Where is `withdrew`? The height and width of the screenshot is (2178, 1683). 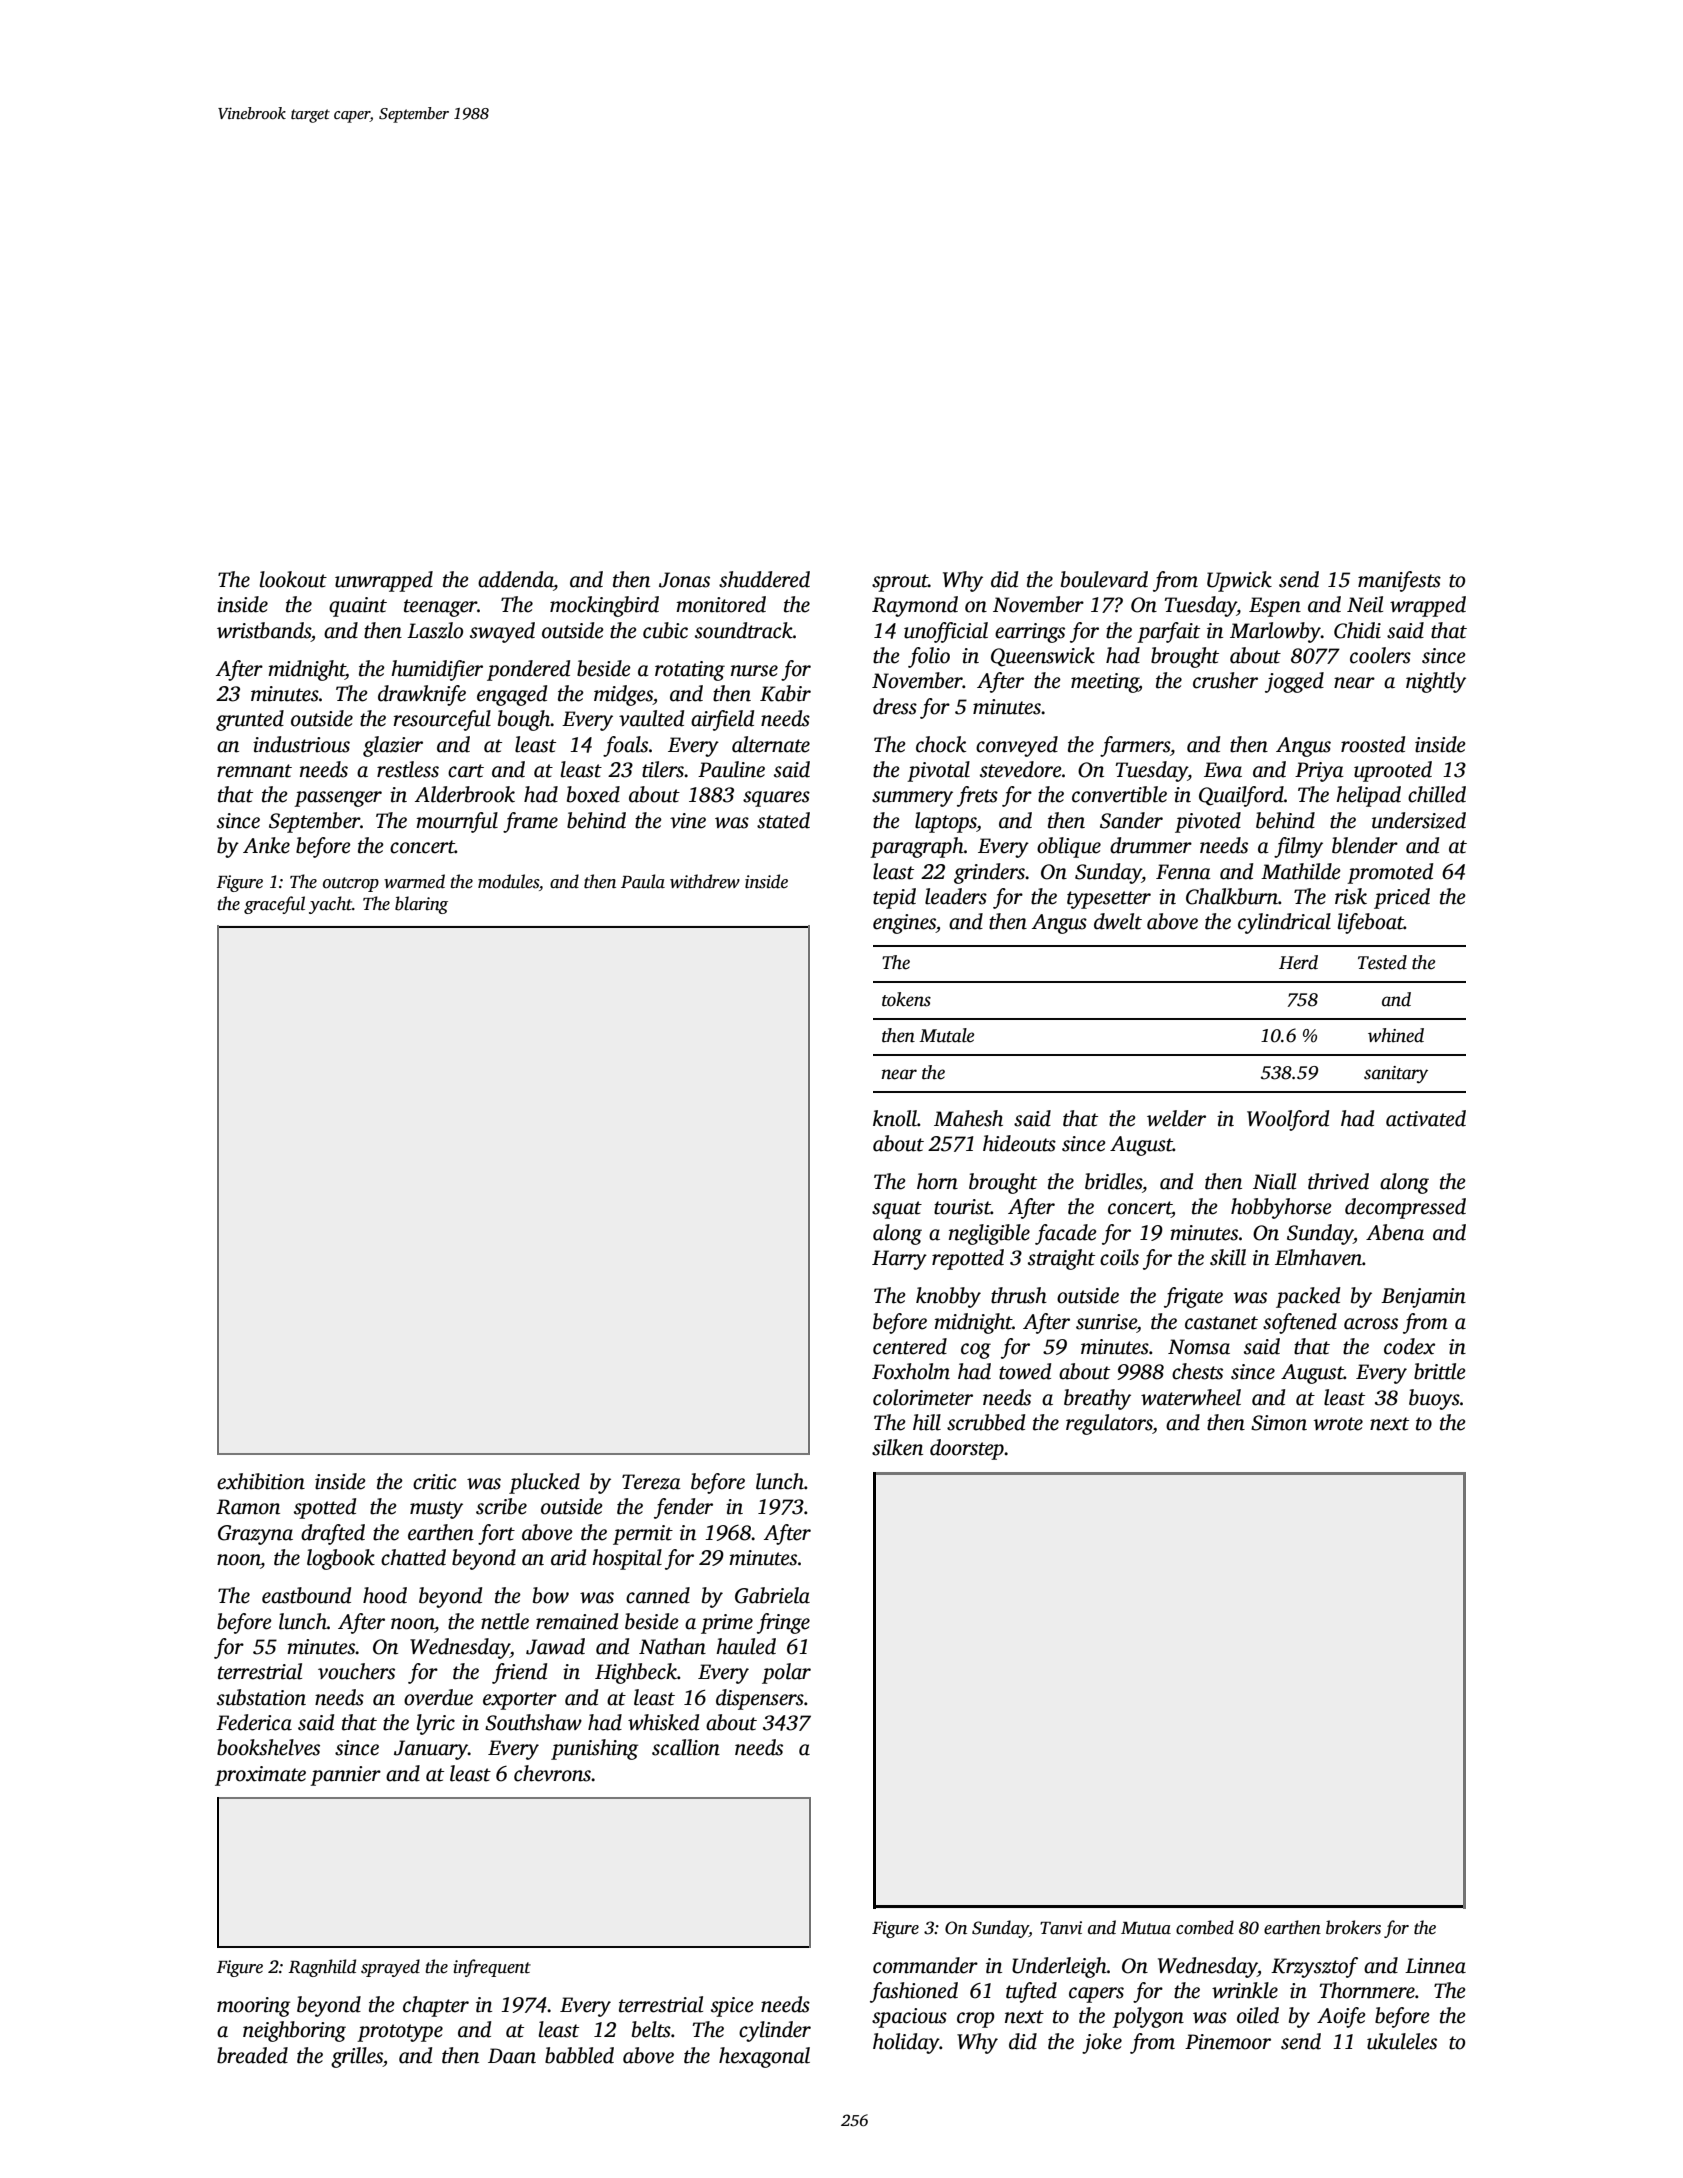
withdrew is located at coordinates (705, 881).
